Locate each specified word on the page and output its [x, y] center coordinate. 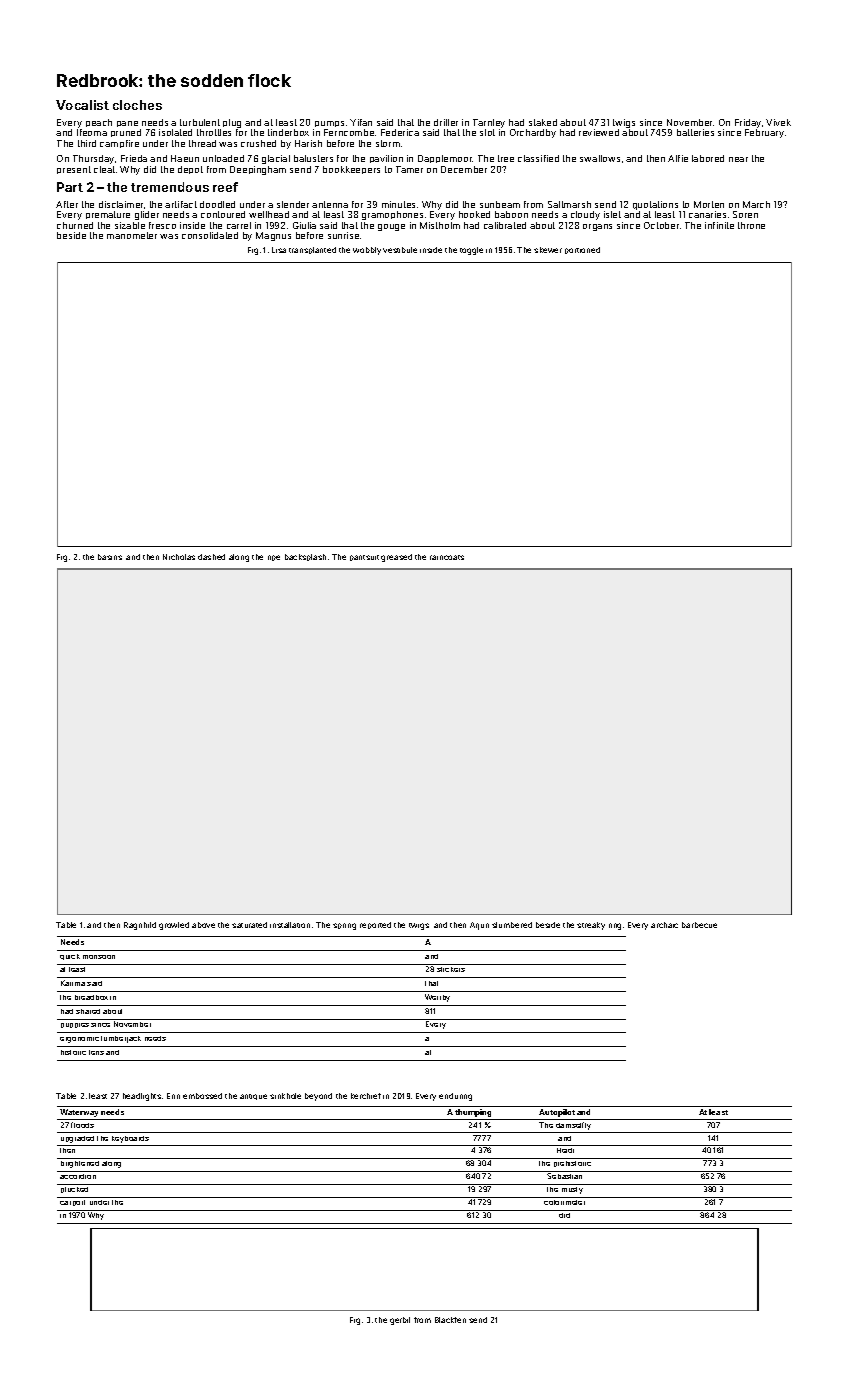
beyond [318, 1097]
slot [487, 132]
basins [110, 557]
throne [751, 225]
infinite [719, 225]
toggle [471, 251]
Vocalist [82, 105]
